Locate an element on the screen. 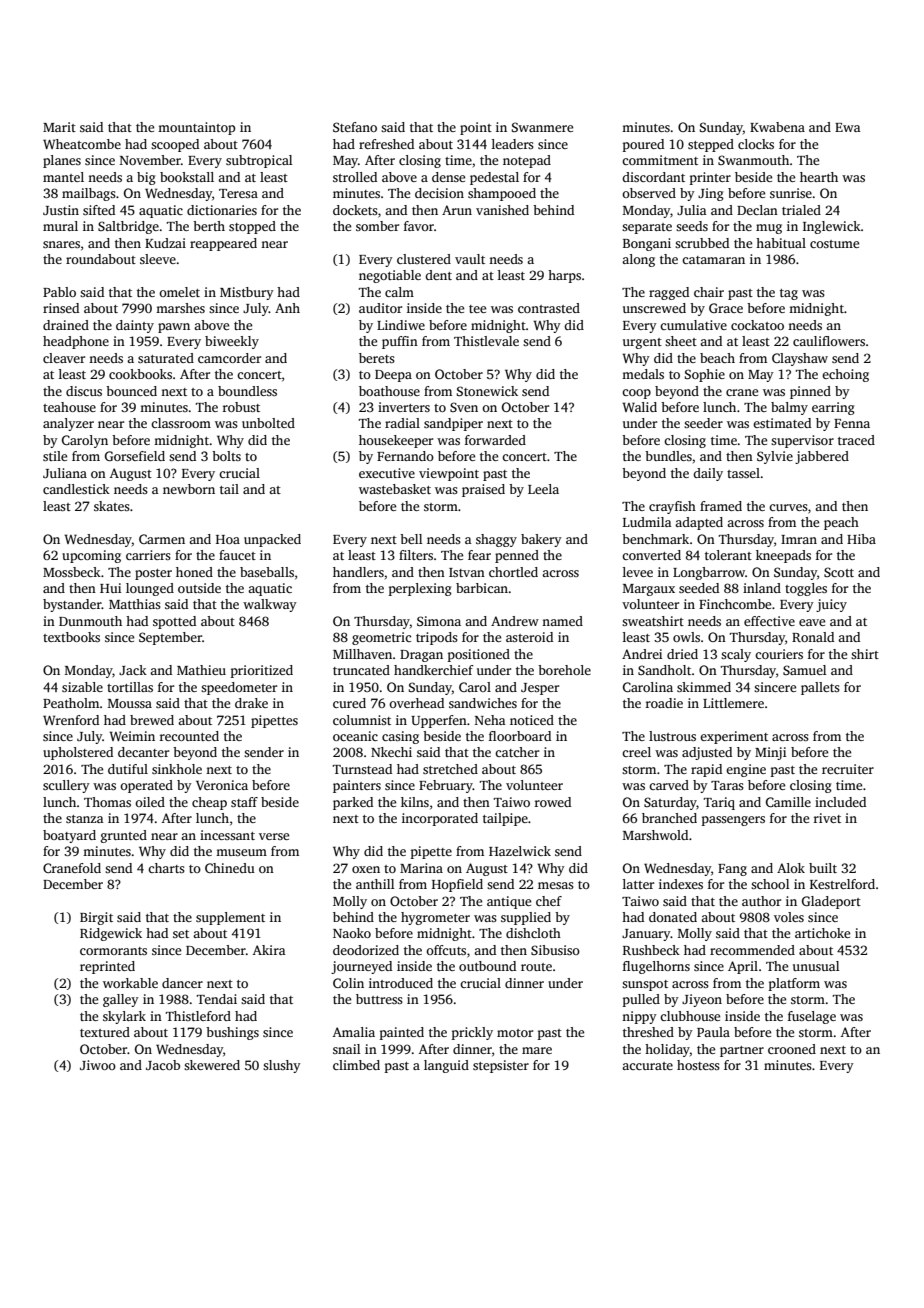 The image size is (924, 1308). buttress is located at coordinates (379, 999).
